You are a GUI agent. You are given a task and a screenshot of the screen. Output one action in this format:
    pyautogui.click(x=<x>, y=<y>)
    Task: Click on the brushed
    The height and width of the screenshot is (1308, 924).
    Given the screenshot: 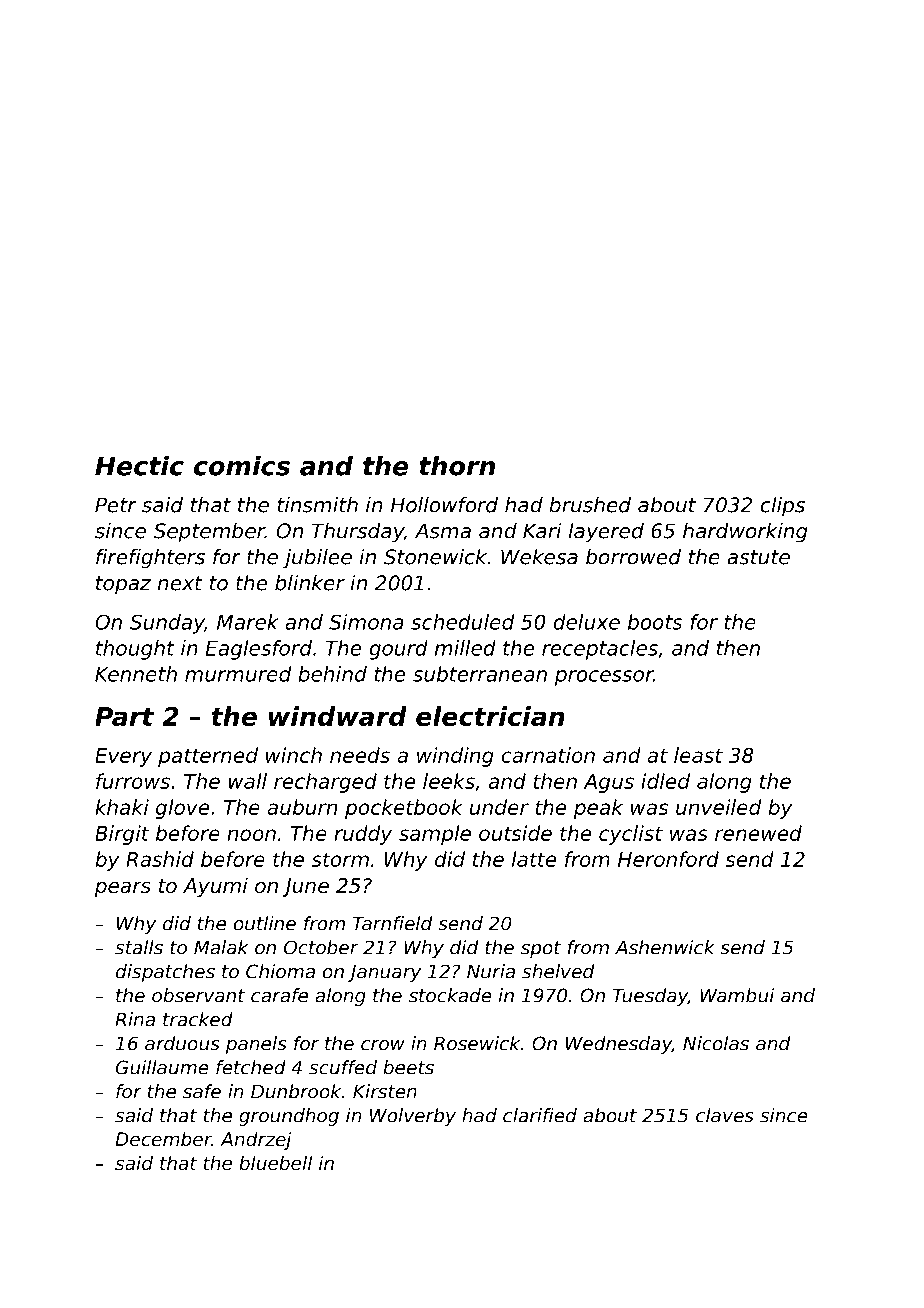 What is the action you would take?
    pyautogui.click(x=590, y=505)
